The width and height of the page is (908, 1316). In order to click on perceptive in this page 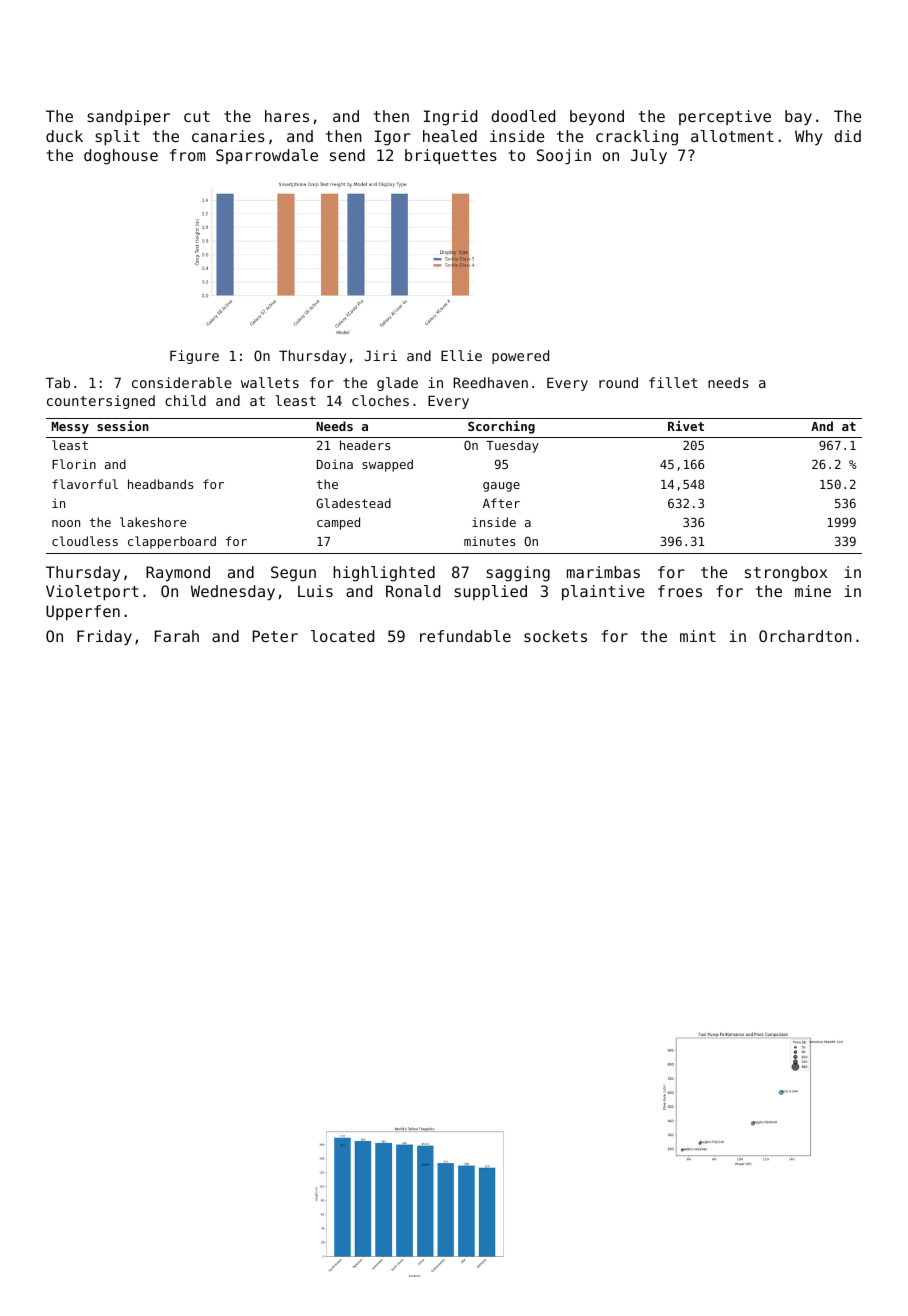, I will do `click(725, 117)`.
